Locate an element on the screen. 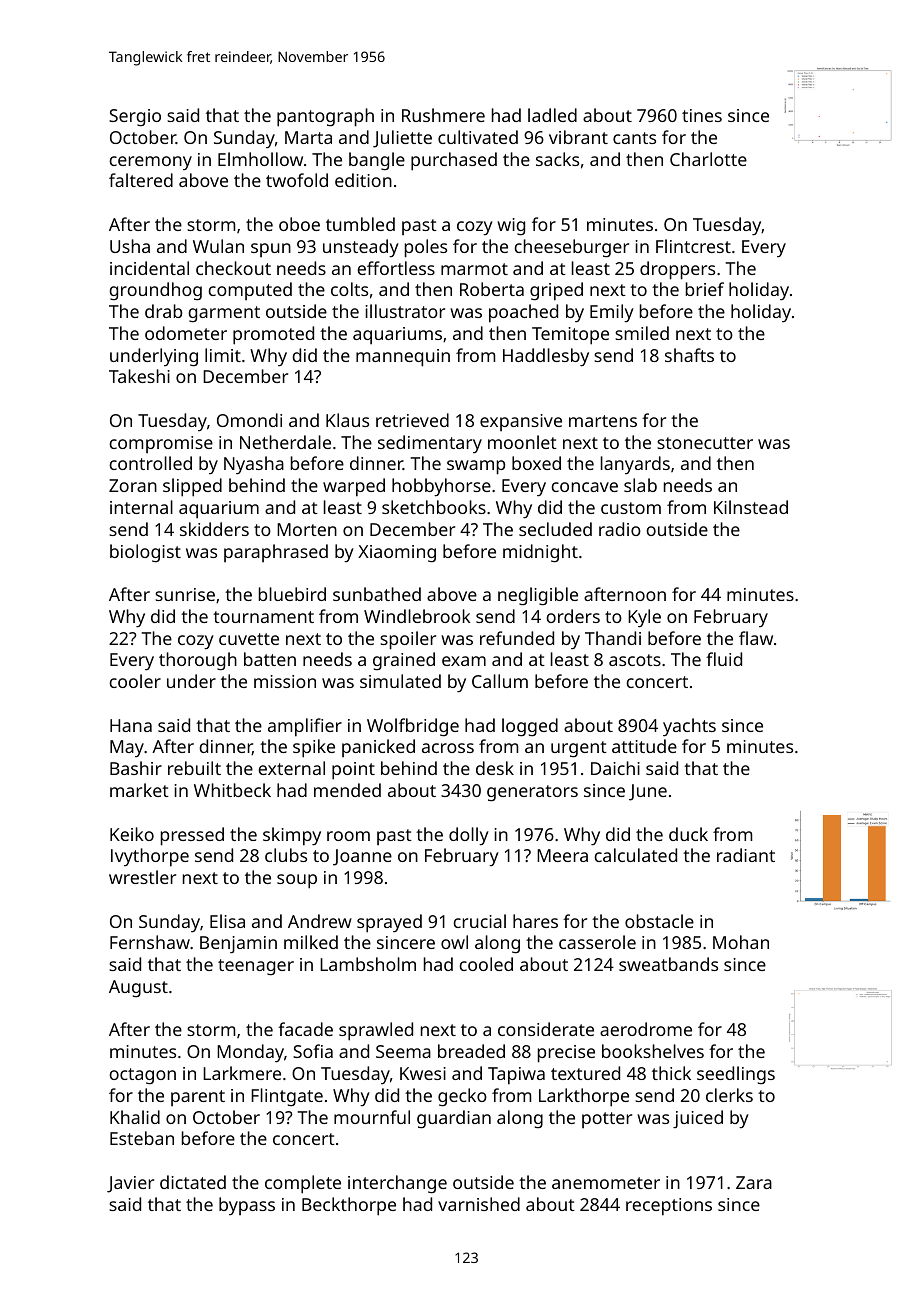 The image size is (908, 1316). yachts is located at coordinates (689, 727).
